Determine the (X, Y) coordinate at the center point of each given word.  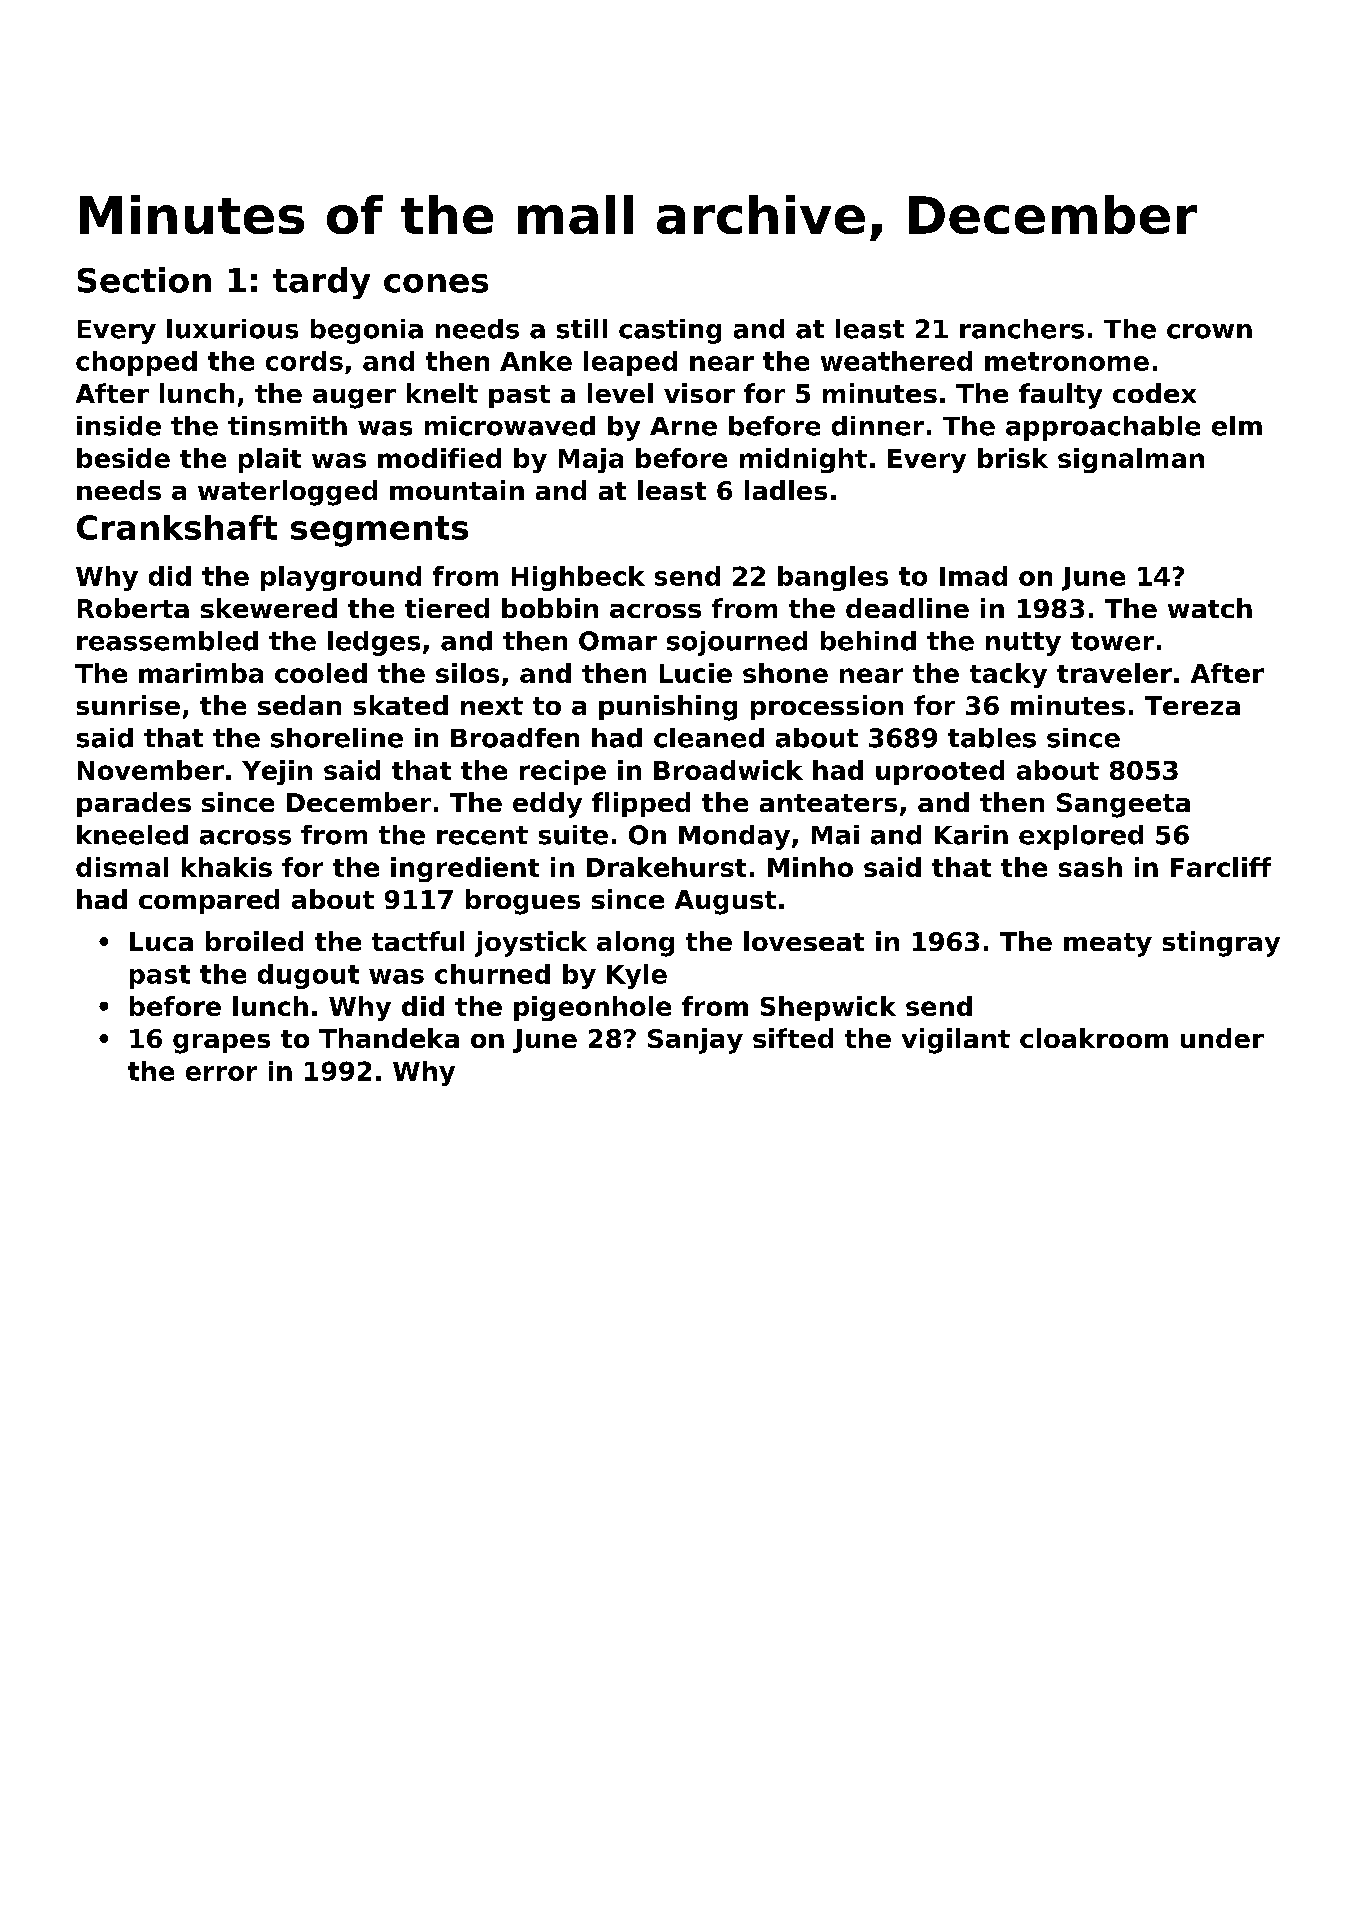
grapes (221, 1044)
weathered (896, 361)
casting (670, 331)
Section (144, 280)
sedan (299, 705)
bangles (833, 578)
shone (785, 673)
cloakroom (1094, 1038)
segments (379, 531)
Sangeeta (1123, 805)
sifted (793, 1038)
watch (1210, 608)
